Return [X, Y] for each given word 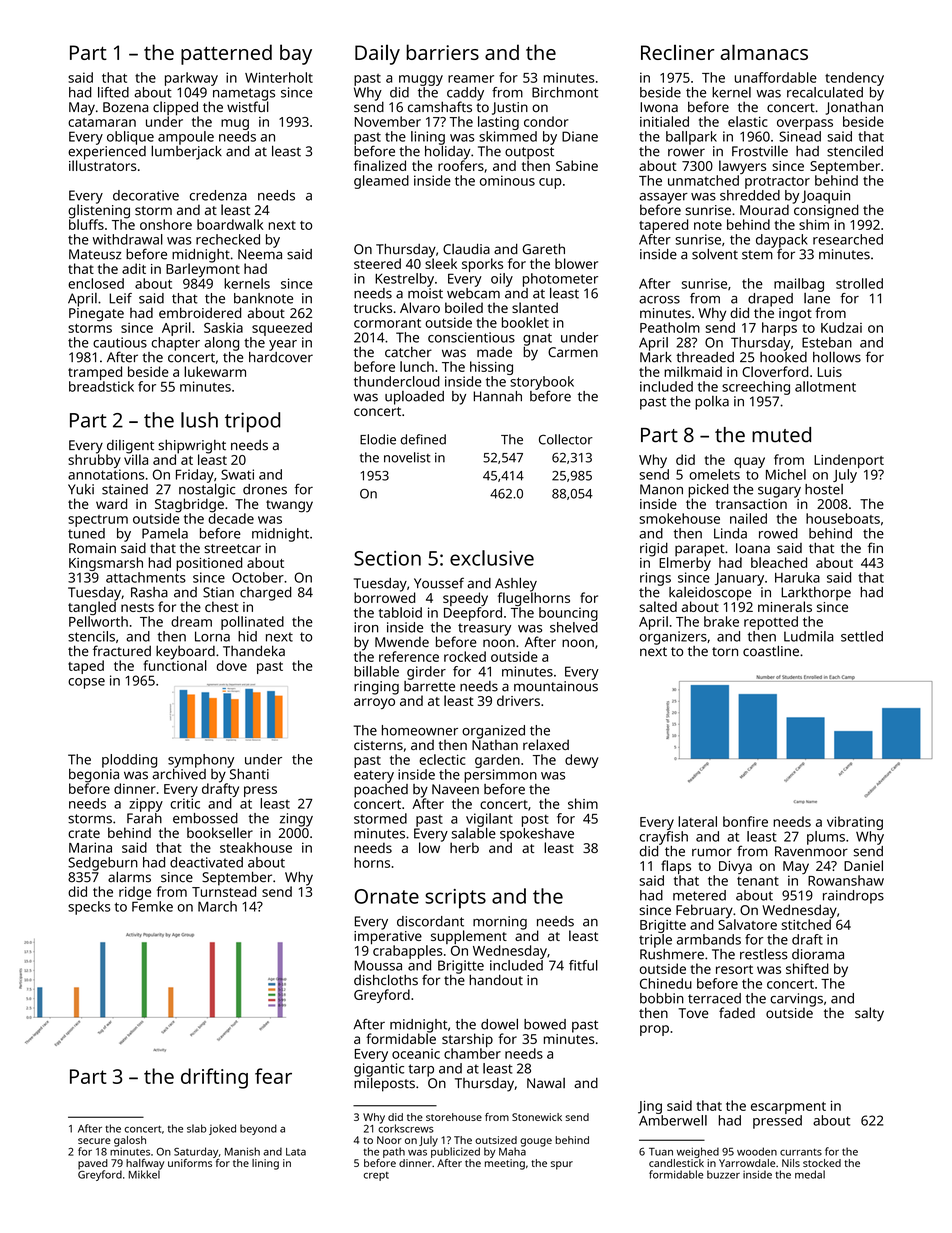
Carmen [573, 352]
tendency [854, 79]
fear [273, 1076]
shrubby [94, 461]
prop [654, 1030]
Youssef [439, 583]
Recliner [677, 52]
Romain [92, 548]
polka [712, 403]
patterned [226, 54]
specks [89, 908]
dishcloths [386, 980]
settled [862, 636]
